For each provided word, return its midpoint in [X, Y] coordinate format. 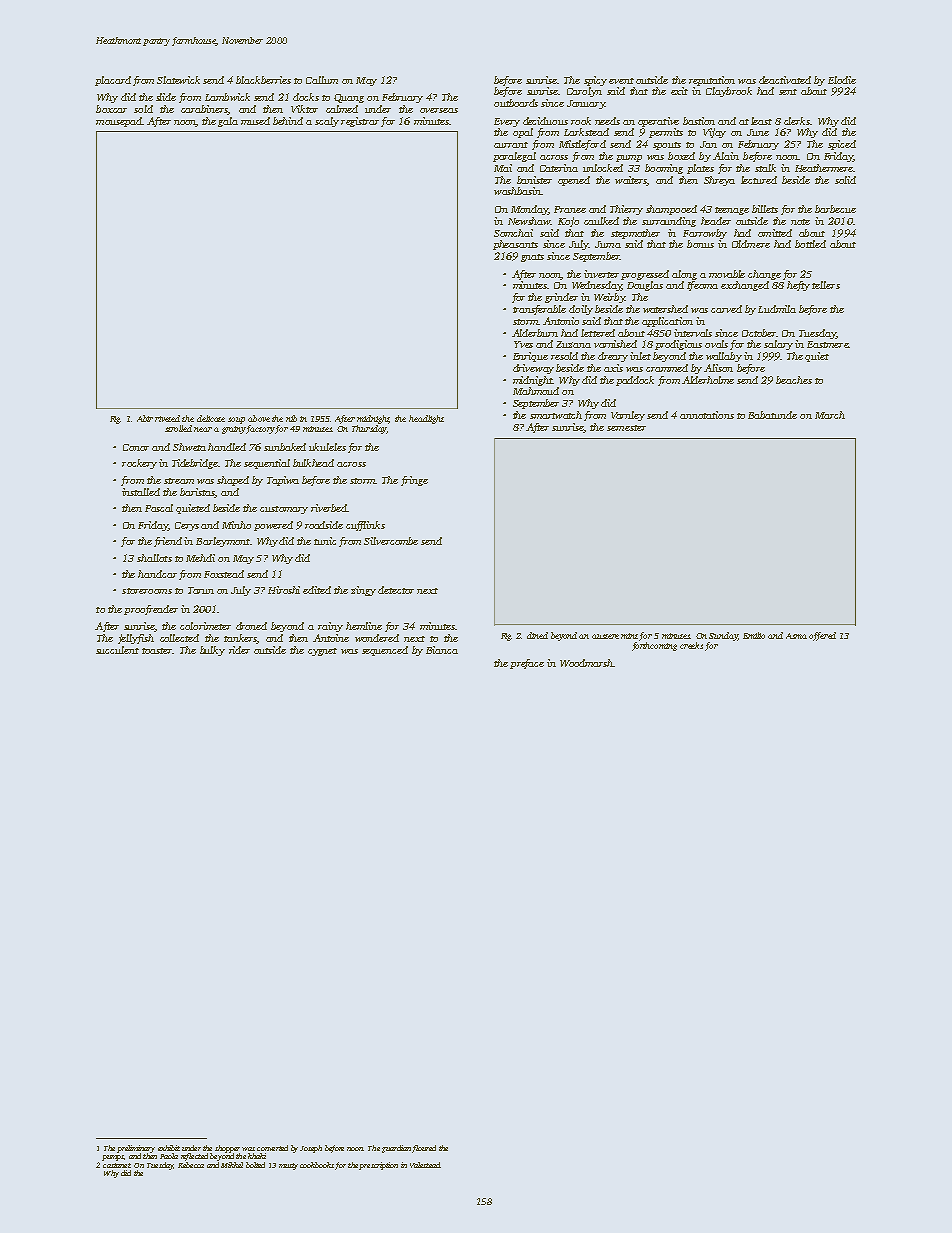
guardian [396, 1149]
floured [424, 1149]
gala [228, 122]
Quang [349, 98]
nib [291, 418]
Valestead [425, 1165]
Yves [523, 344]
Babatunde [772, 415]
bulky [212, 651]
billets [765, 209]
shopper [227, 1149]
